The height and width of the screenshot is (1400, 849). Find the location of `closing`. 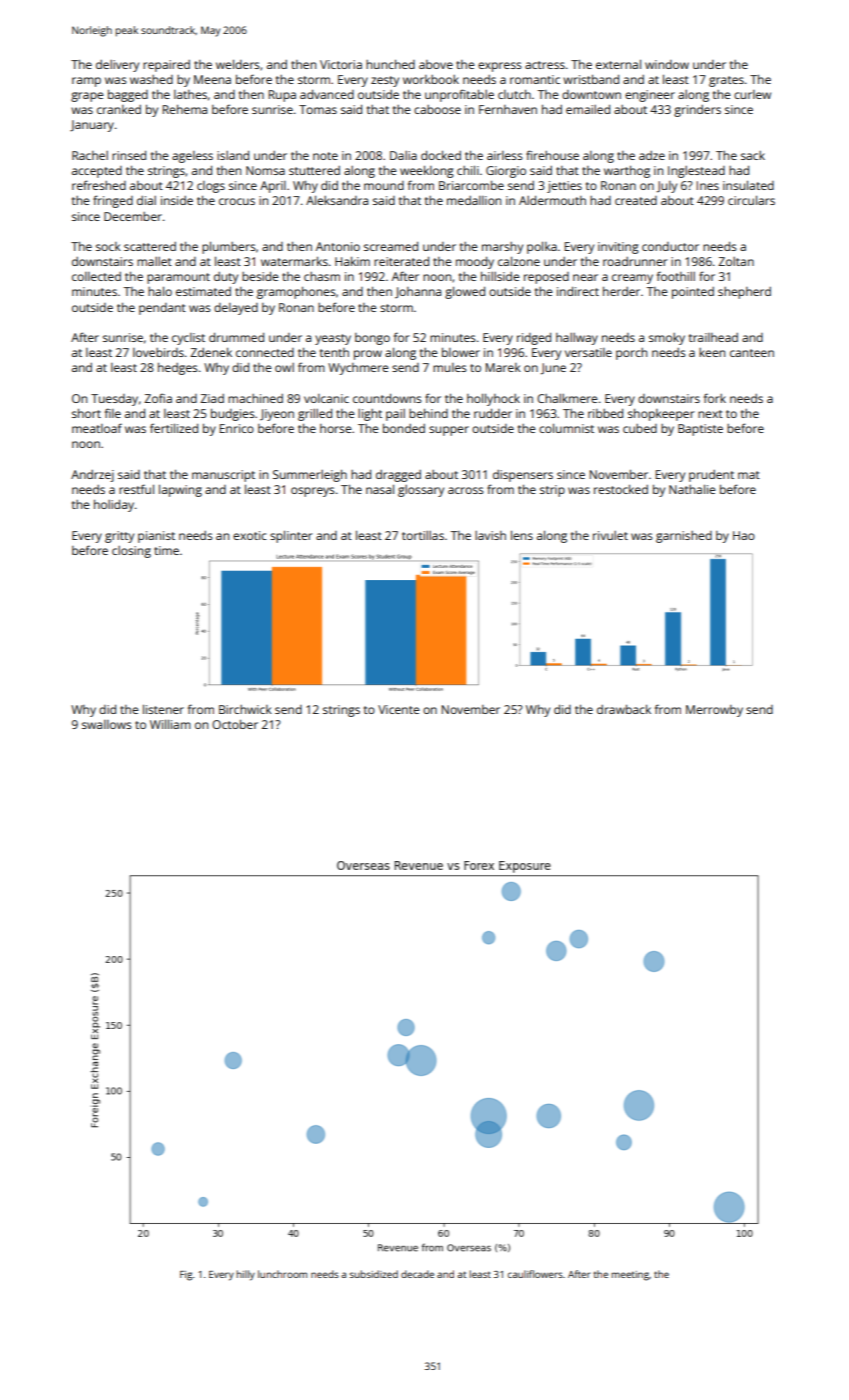

closing is located at coordinates (131, 552).
